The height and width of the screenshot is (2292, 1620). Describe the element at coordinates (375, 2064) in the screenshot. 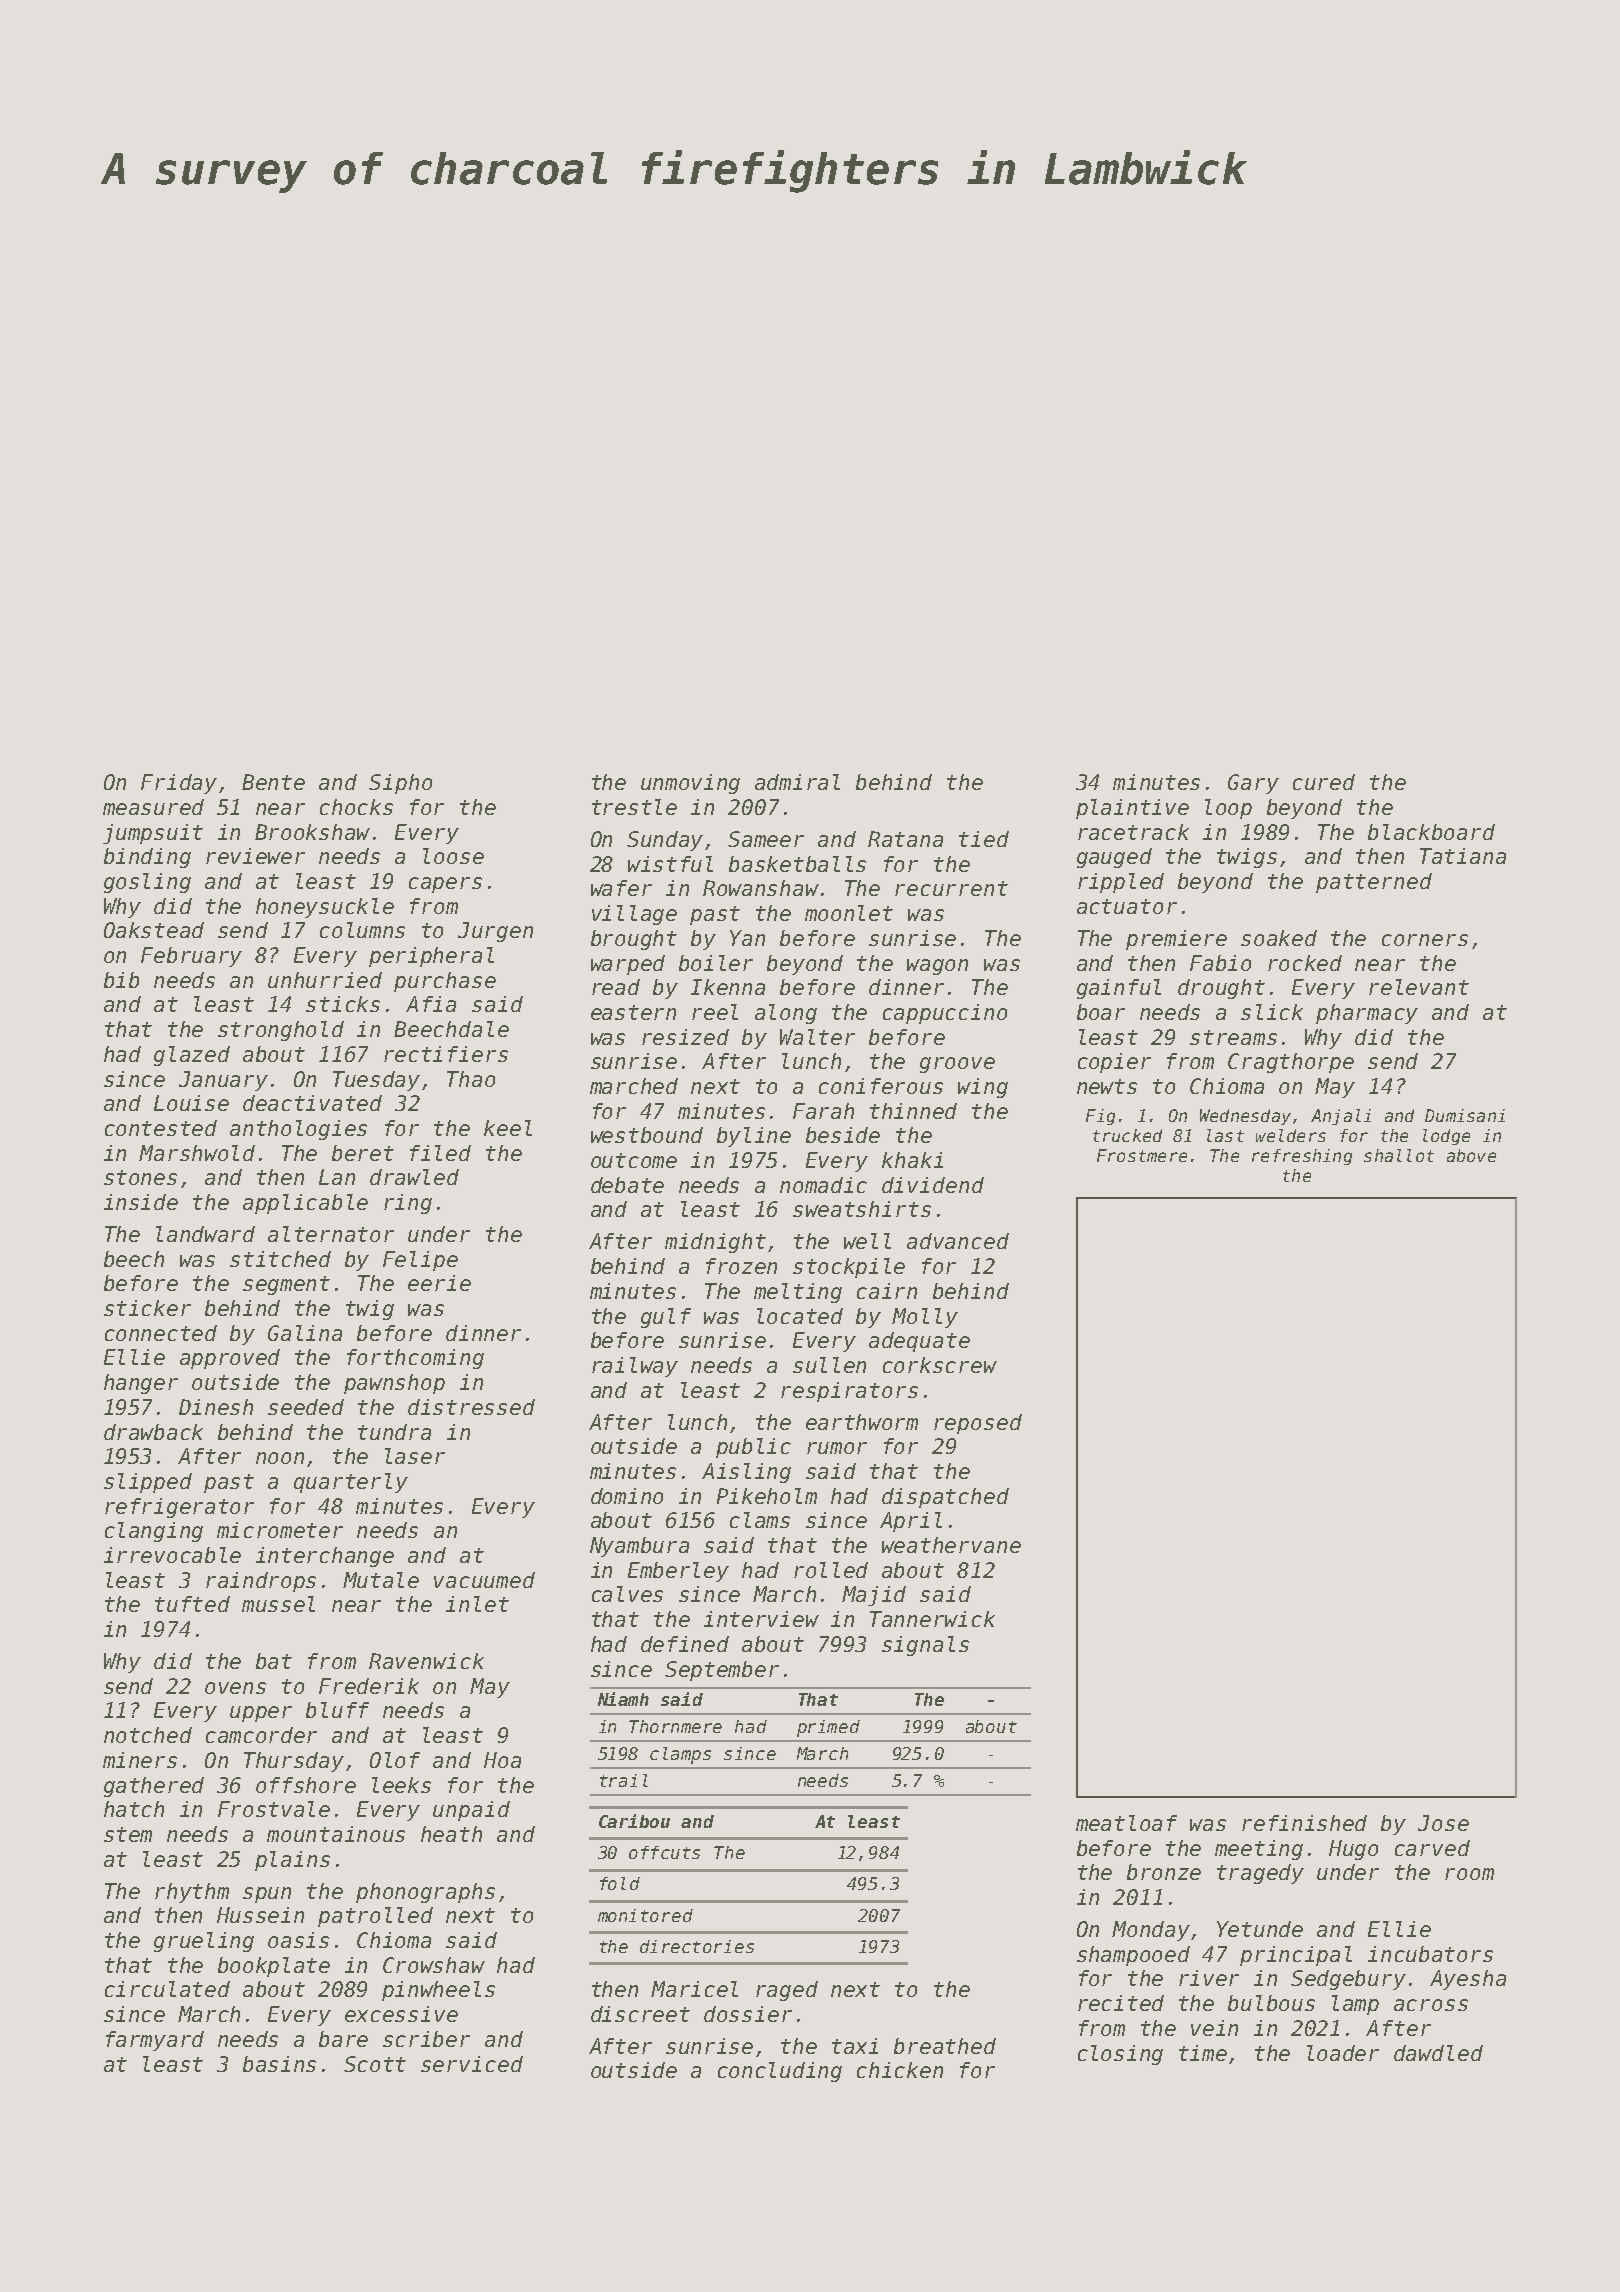

I see `Scott` at that location.
